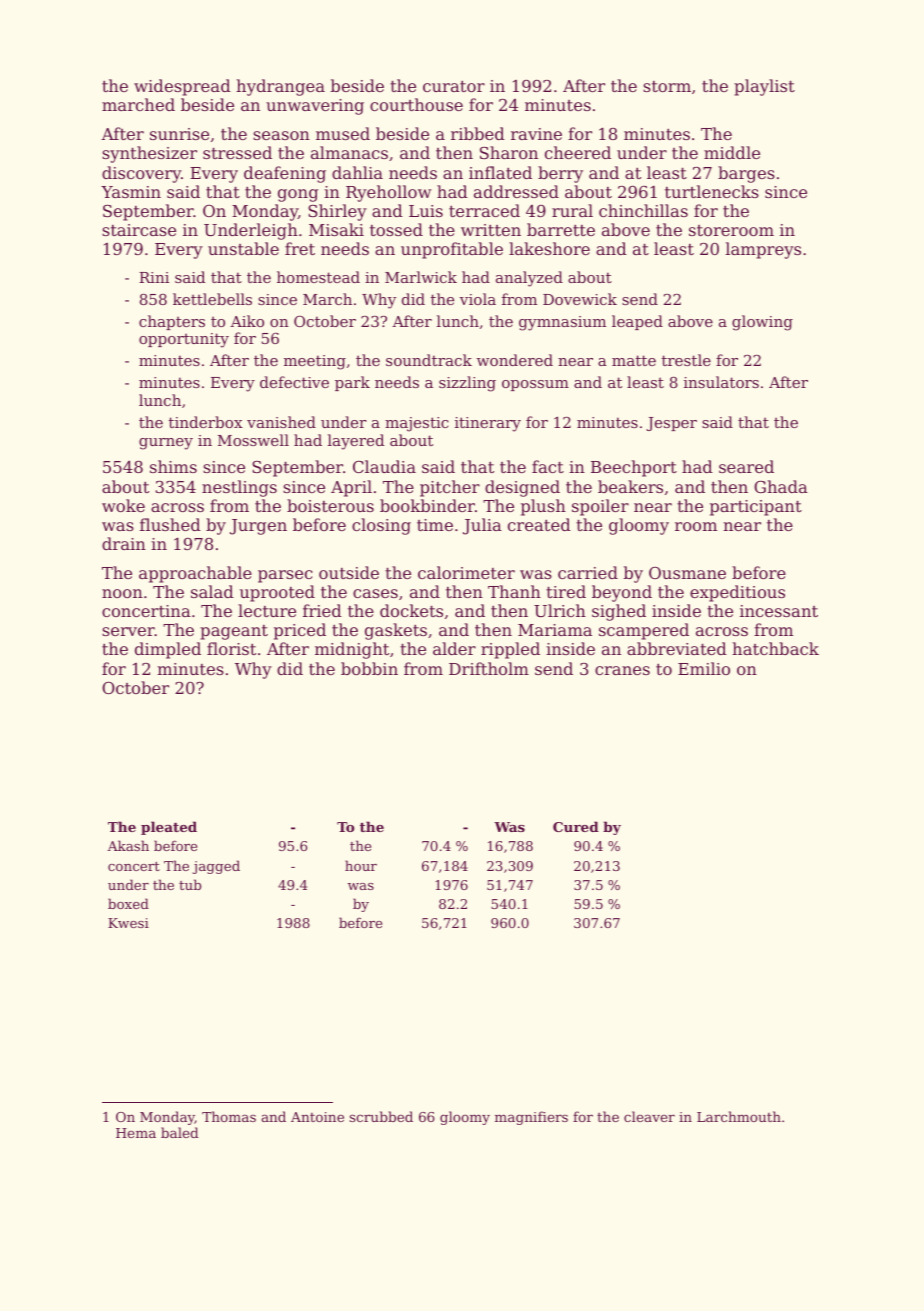 The height and width of the page is (1311, 924). What do you see at coordinates (677, 648) in the page?
I see `abbreviated` at bounding box center [677, 648].
